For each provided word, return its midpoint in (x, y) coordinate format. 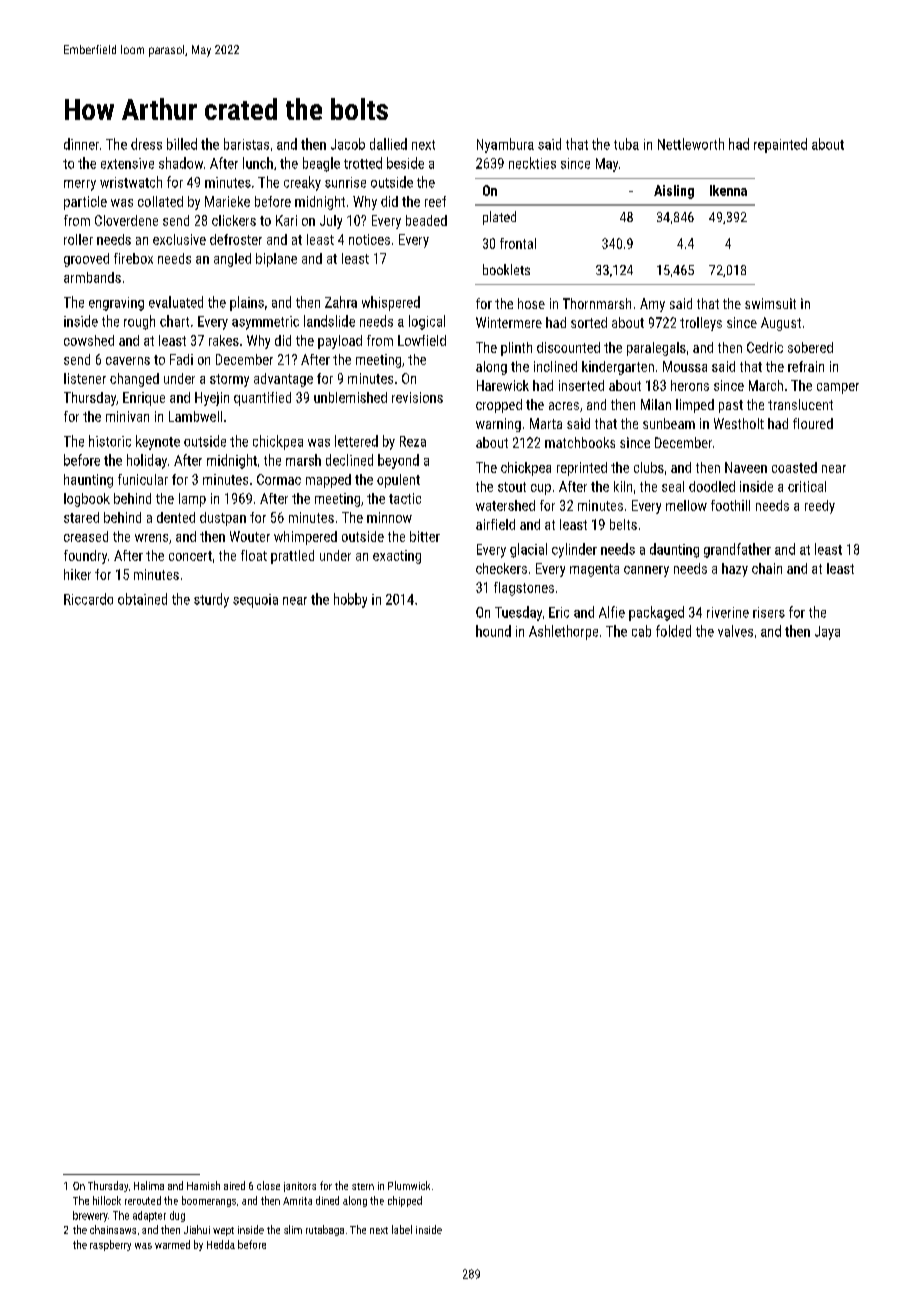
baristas (246, 144)
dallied (388, 144)
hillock (107, 1200)
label (402, 1229)
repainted (780, 145)
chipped (405, 1201)
